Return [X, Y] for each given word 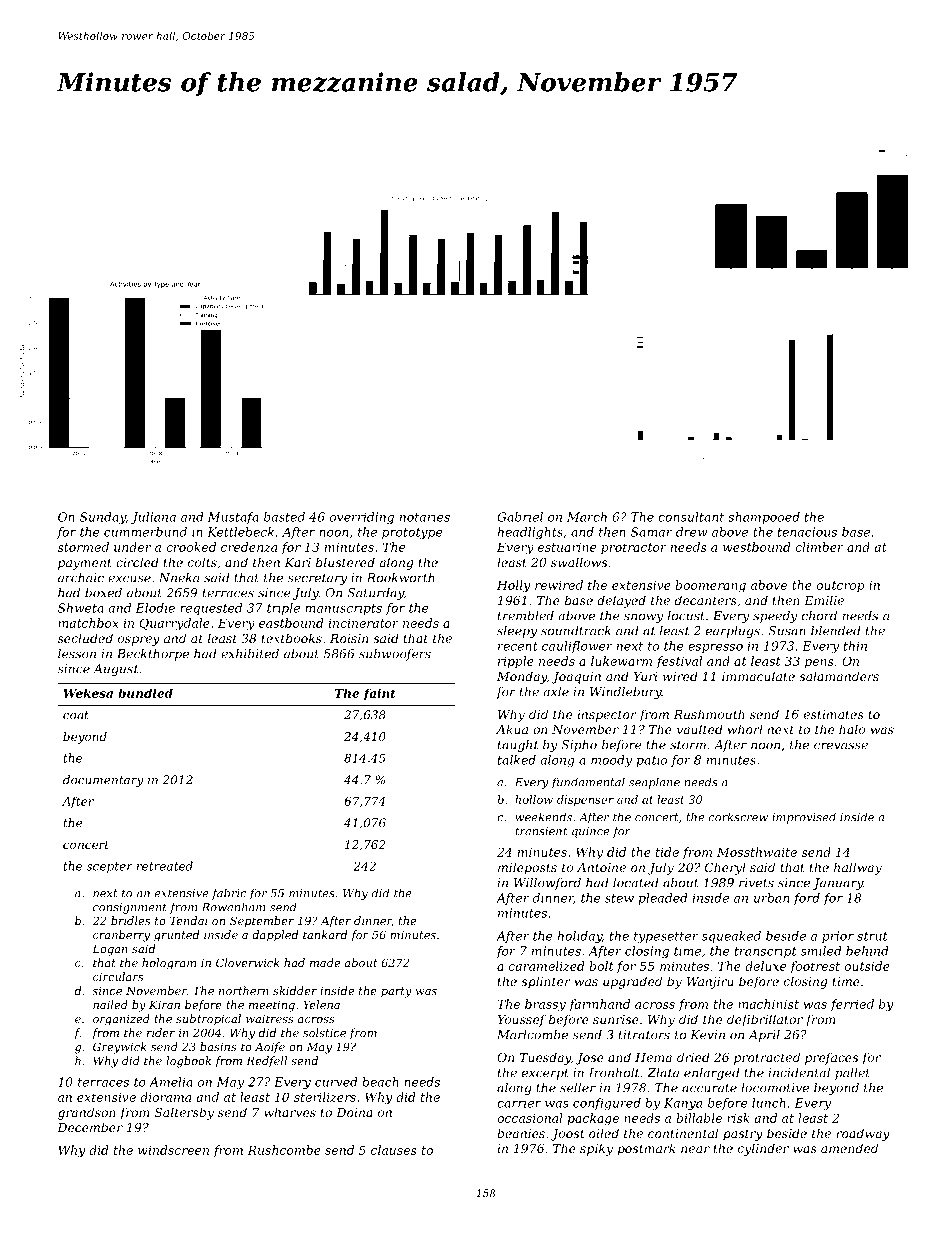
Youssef [522, 1020]
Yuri [646, 676]
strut [872, 936]
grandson [87, 1113]
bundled [145, 693]
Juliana [153, 518]
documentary [103, 781]
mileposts [527, 868]
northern [244, 990]
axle [556, 692]
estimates [834, 714]
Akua [512, 729]
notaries [425, 517]
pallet [852, 1074]
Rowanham [233, 907]
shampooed [764, 518]
